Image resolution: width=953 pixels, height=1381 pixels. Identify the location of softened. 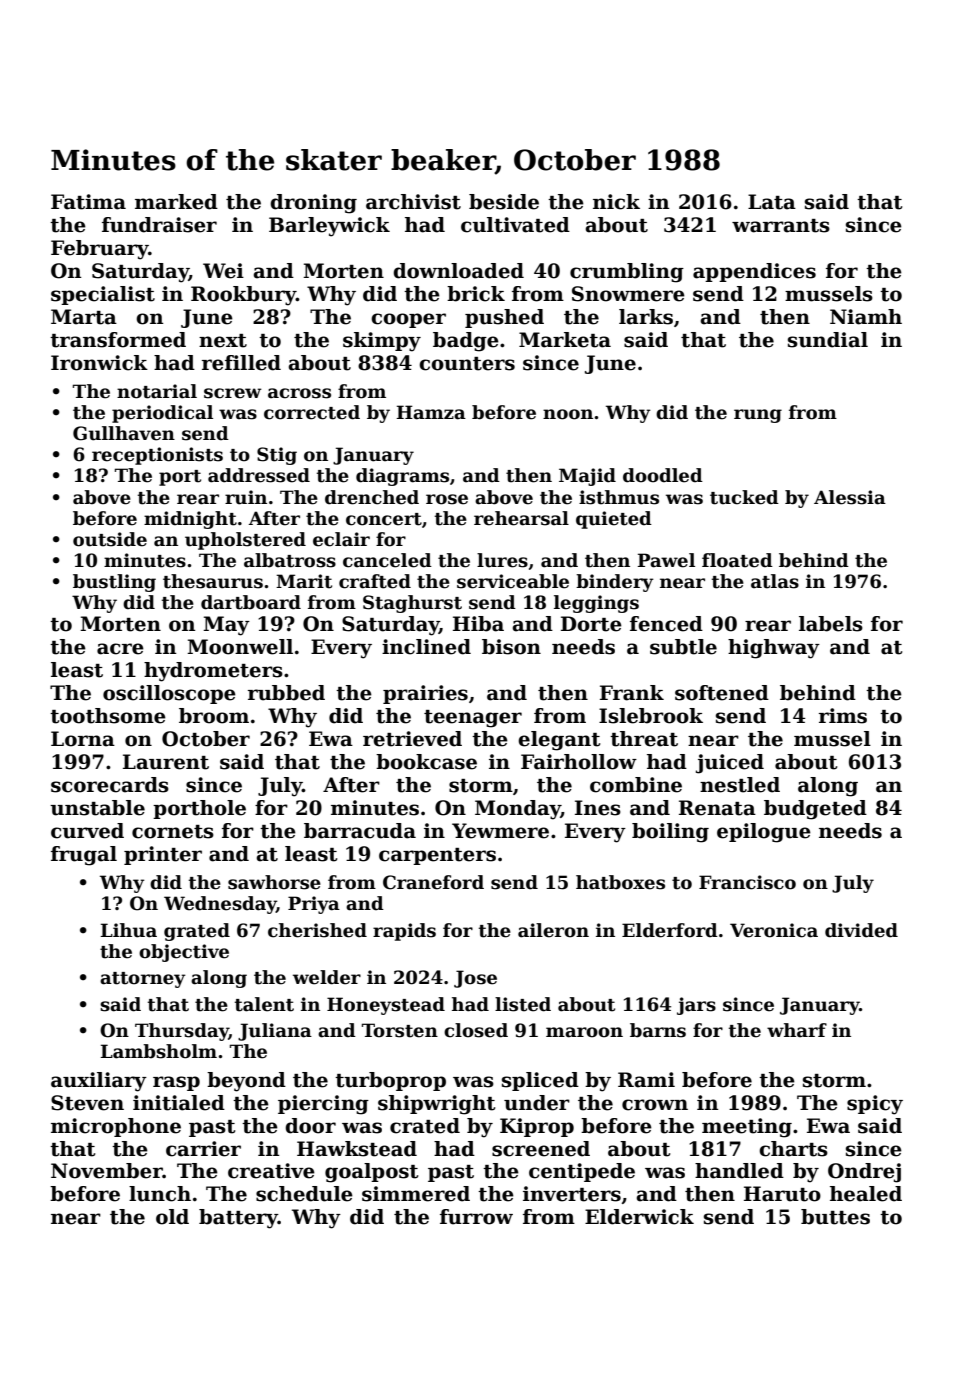
(722, 693).
